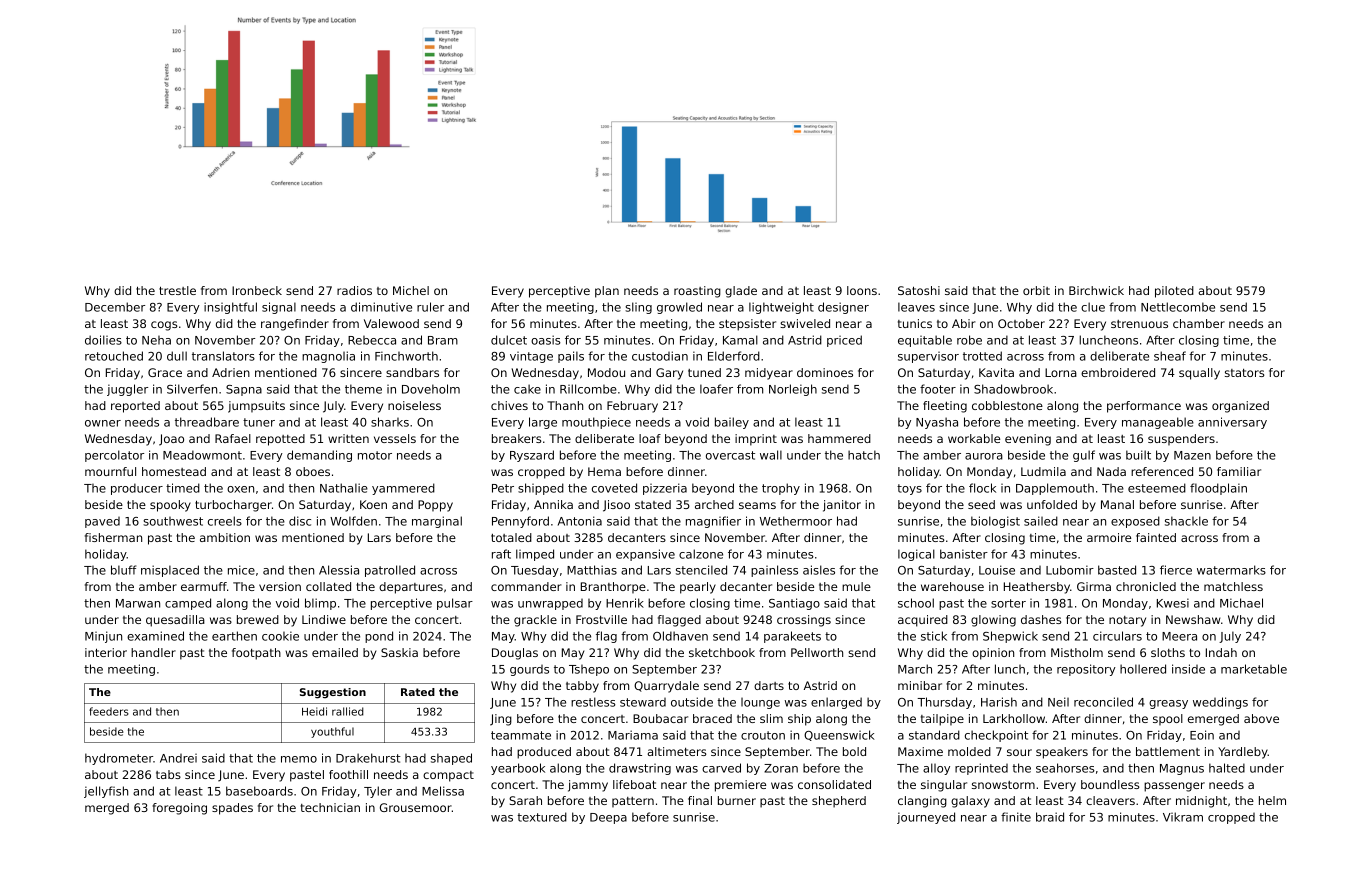  Describe the element at coordinates (771, 718) in the screenshot. I see `slim` at that location.
